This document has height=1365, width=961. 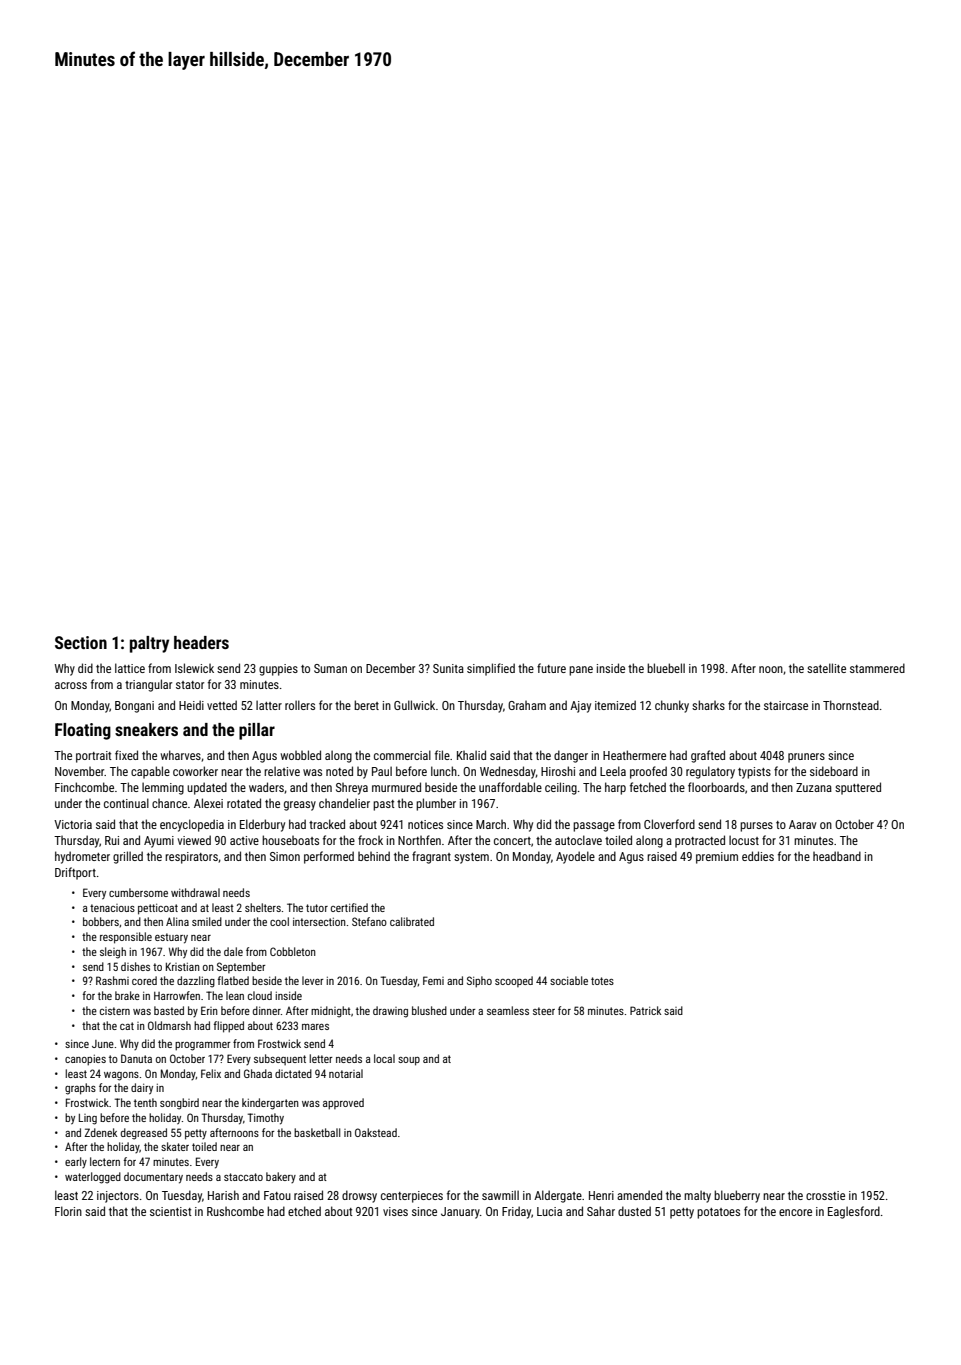 I want to click on satellite, so click(x=826, y=668).
